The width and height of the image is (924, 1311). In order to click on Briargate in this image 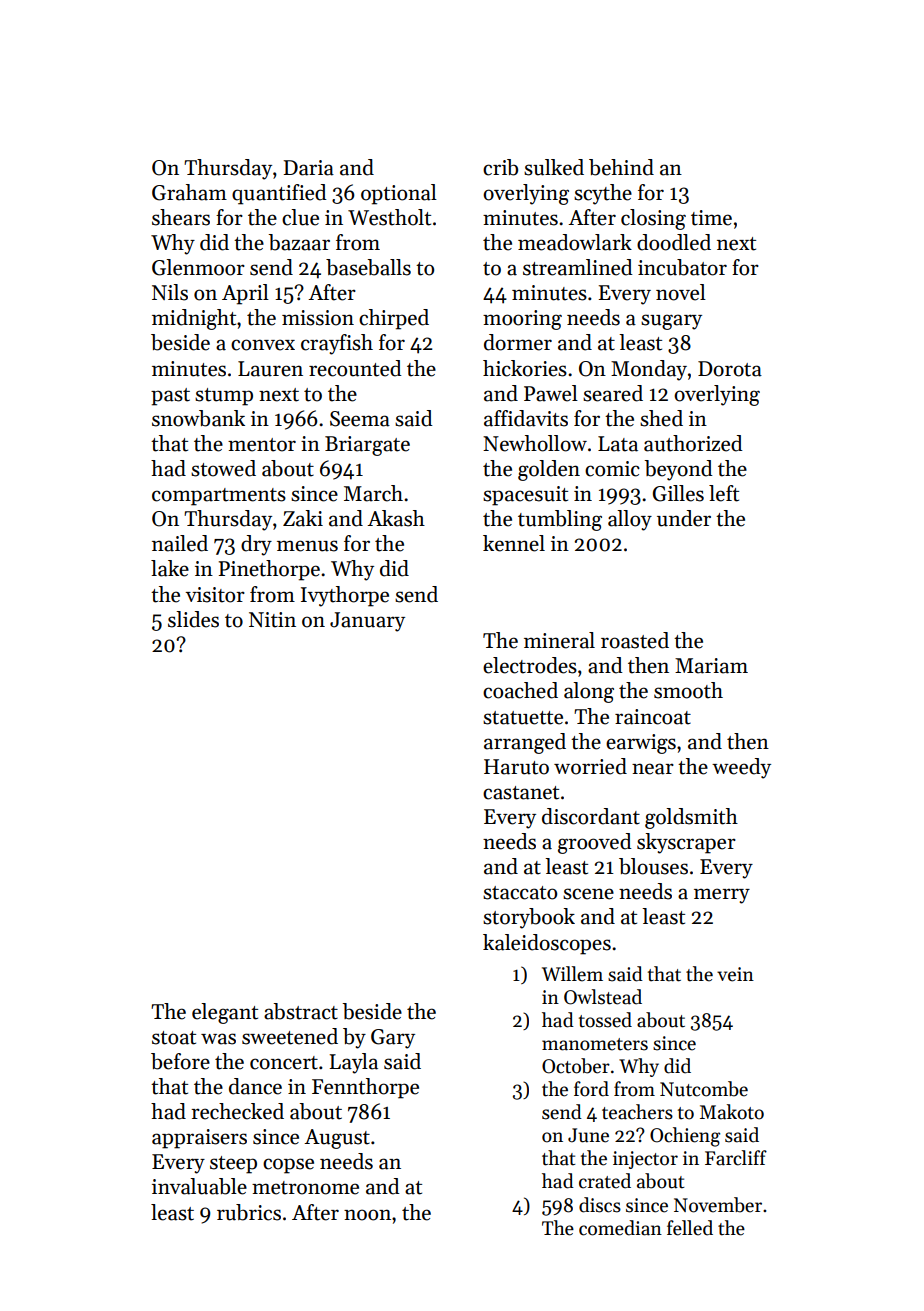, I will do `click(367, 446)`.
